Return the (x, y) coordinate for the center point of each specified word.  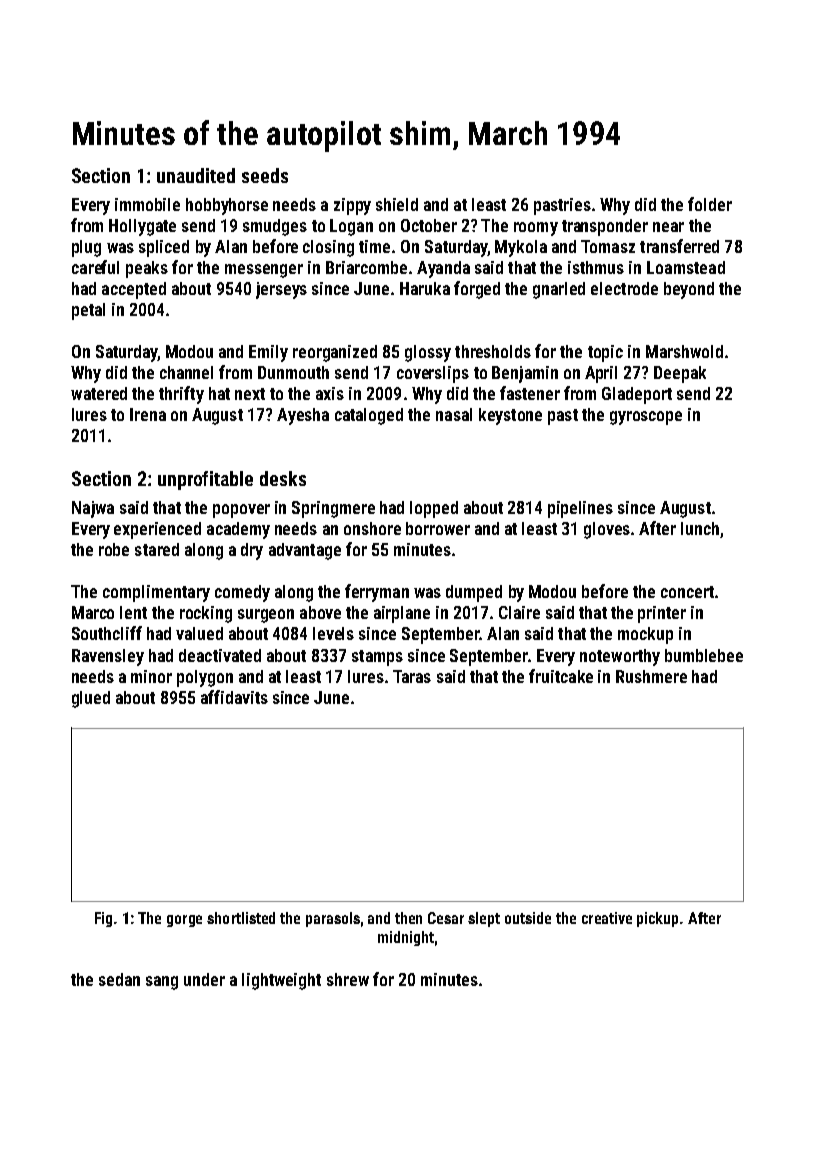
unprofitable (205, 480)
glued (91, 699)
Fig (103, 919)
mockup (645, 635)
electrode (624, 288)
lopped (434, 509)
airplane (402, 614)
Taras (412, 676)
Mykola (521, 248)
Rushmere (651, 676)
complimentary (156, 593)
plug (86, 248)
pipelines (580, 509)
